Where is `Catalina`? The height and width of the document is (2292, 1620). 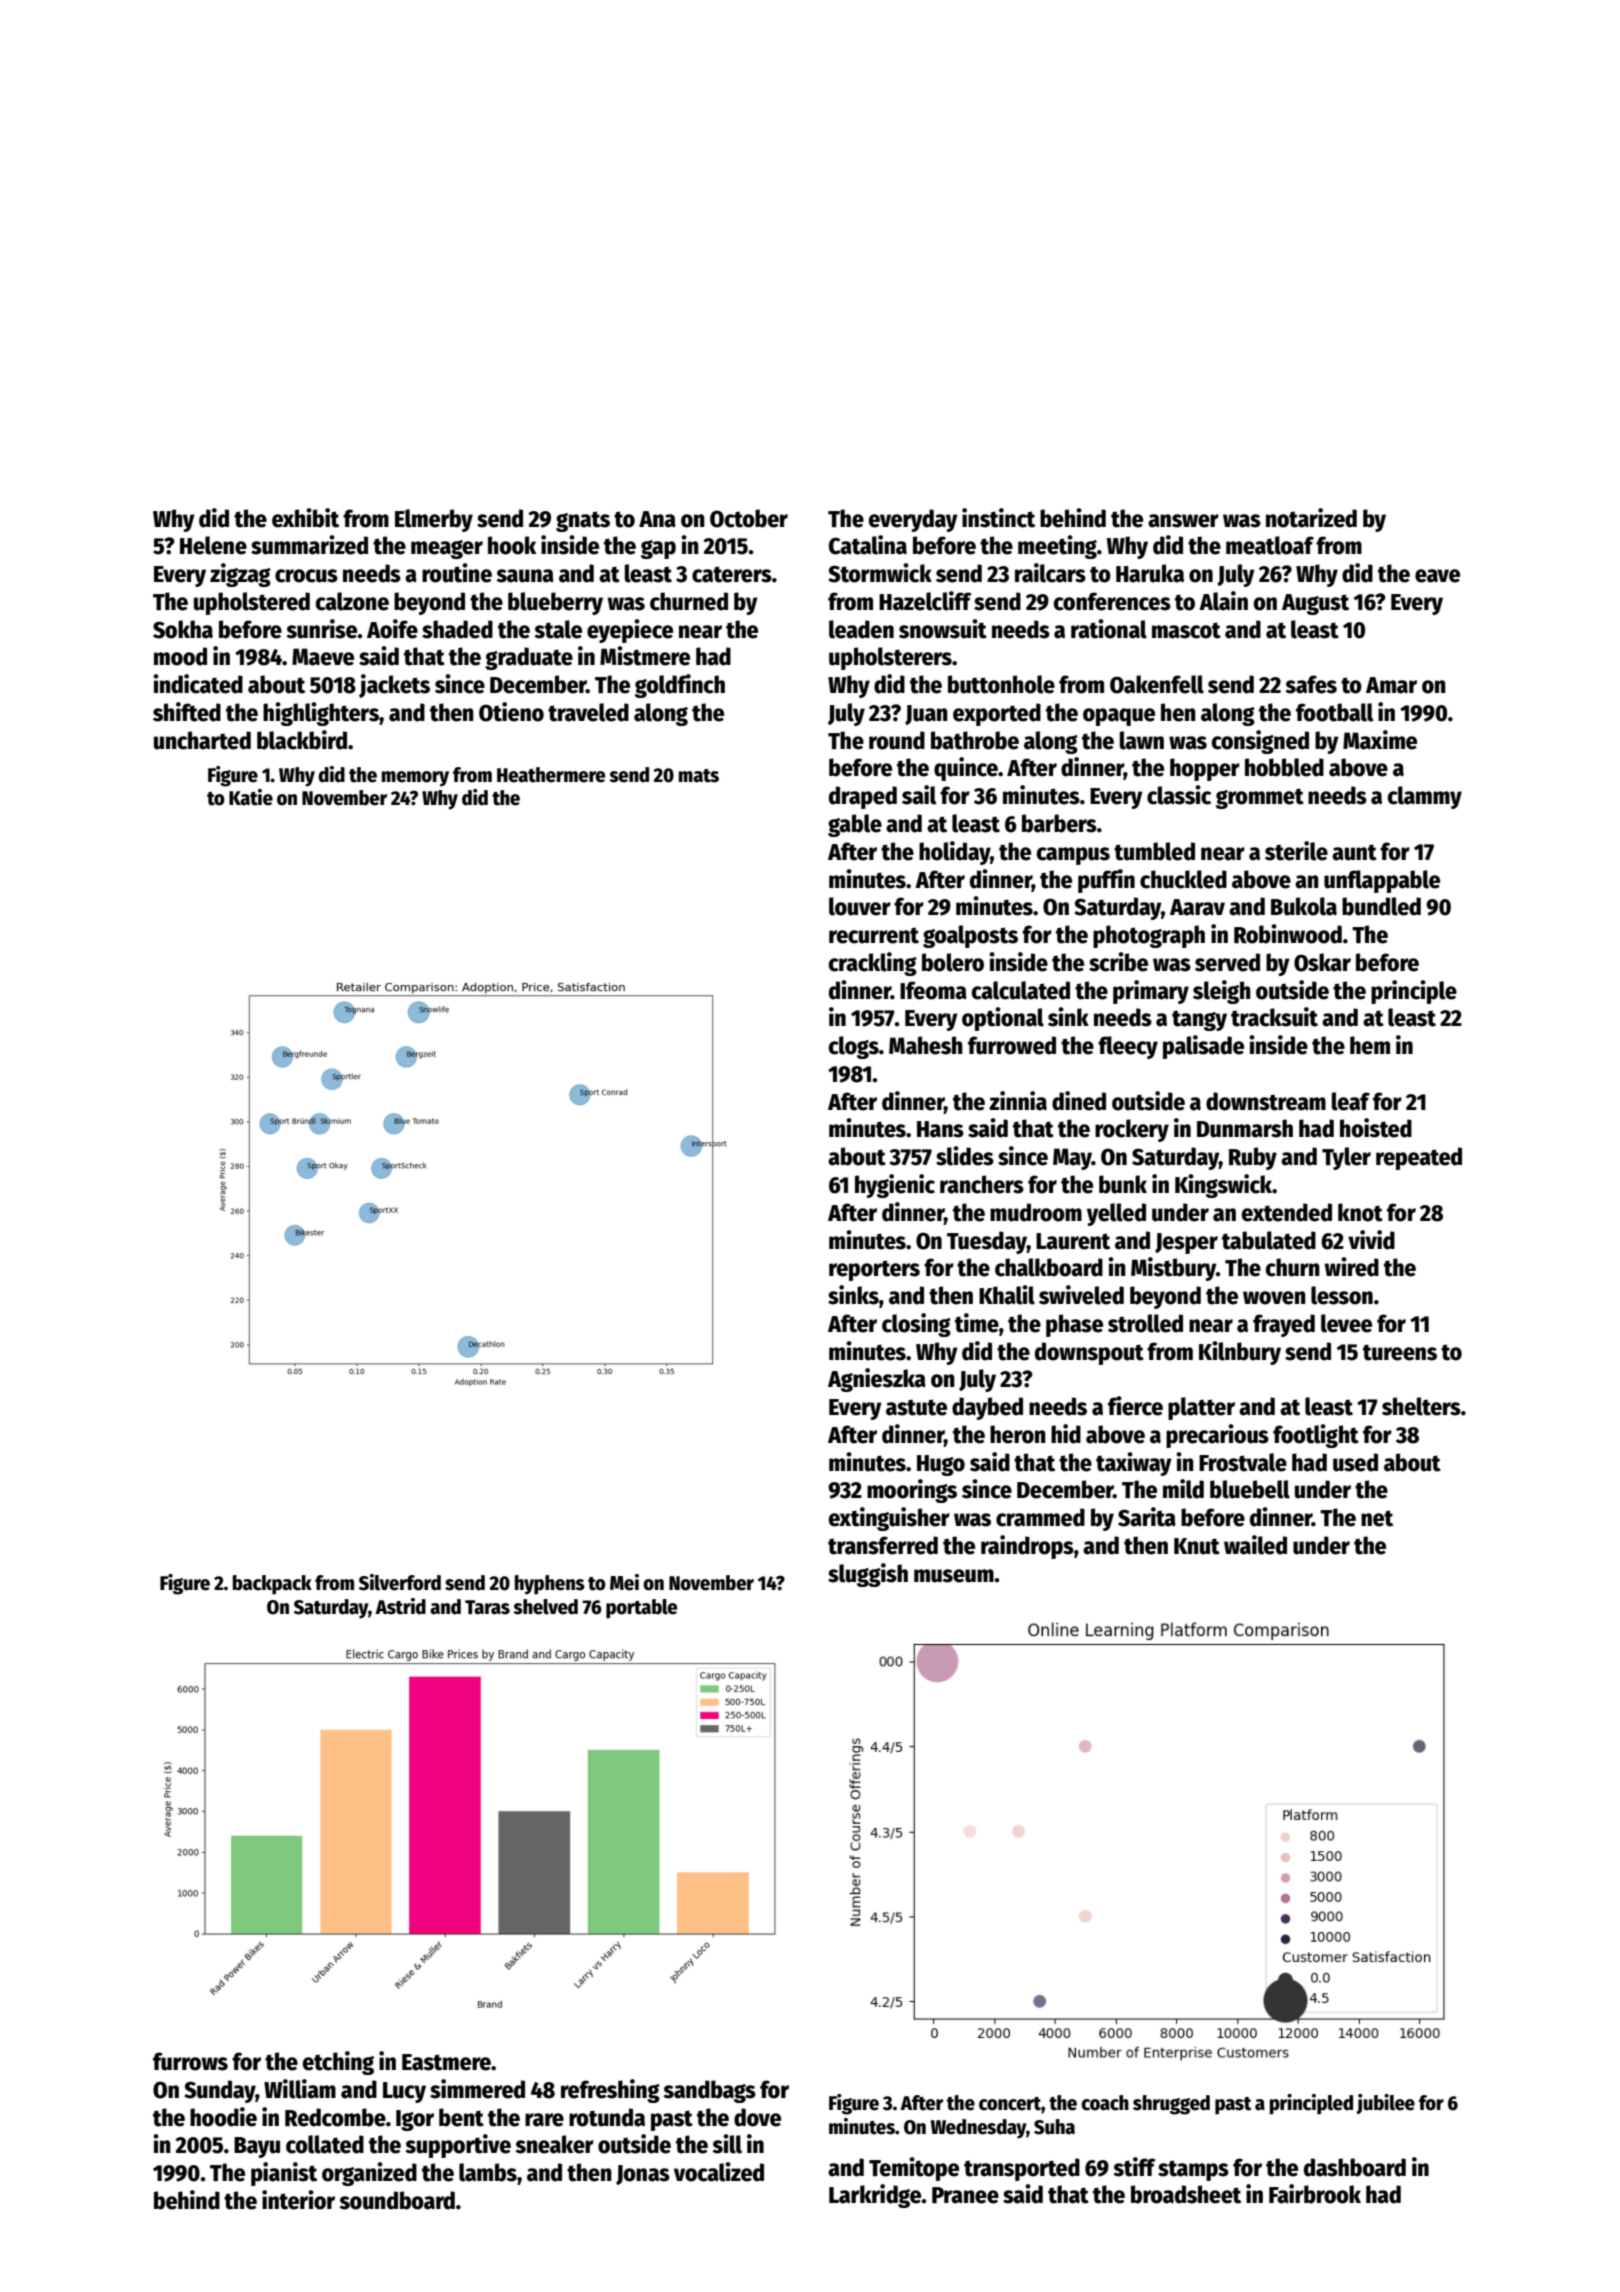 Catalina is located at coordinates (868, 545).
